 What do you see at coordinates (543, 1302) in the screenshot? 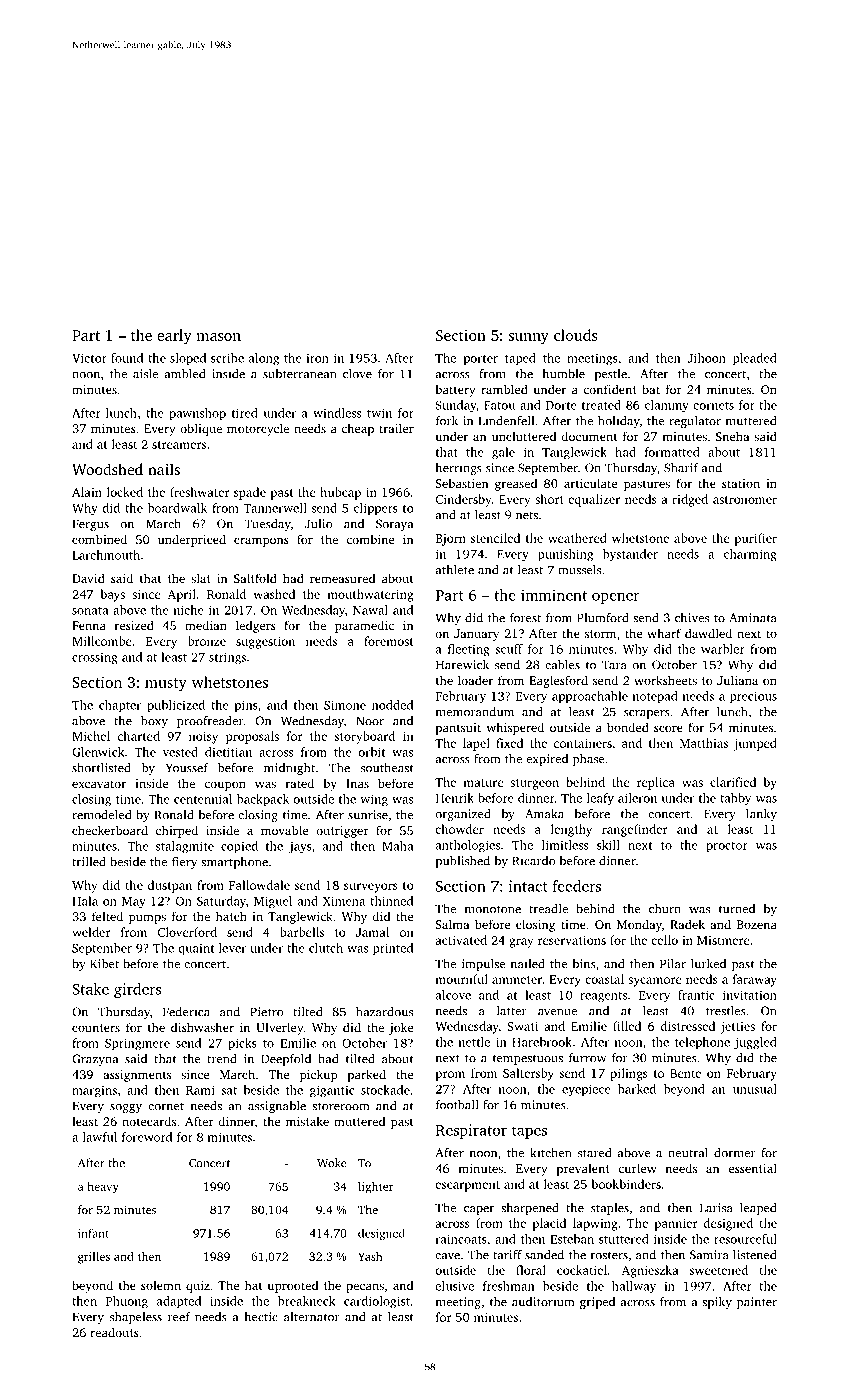
I see `auditorium` at bounding box center [543, 1302].
